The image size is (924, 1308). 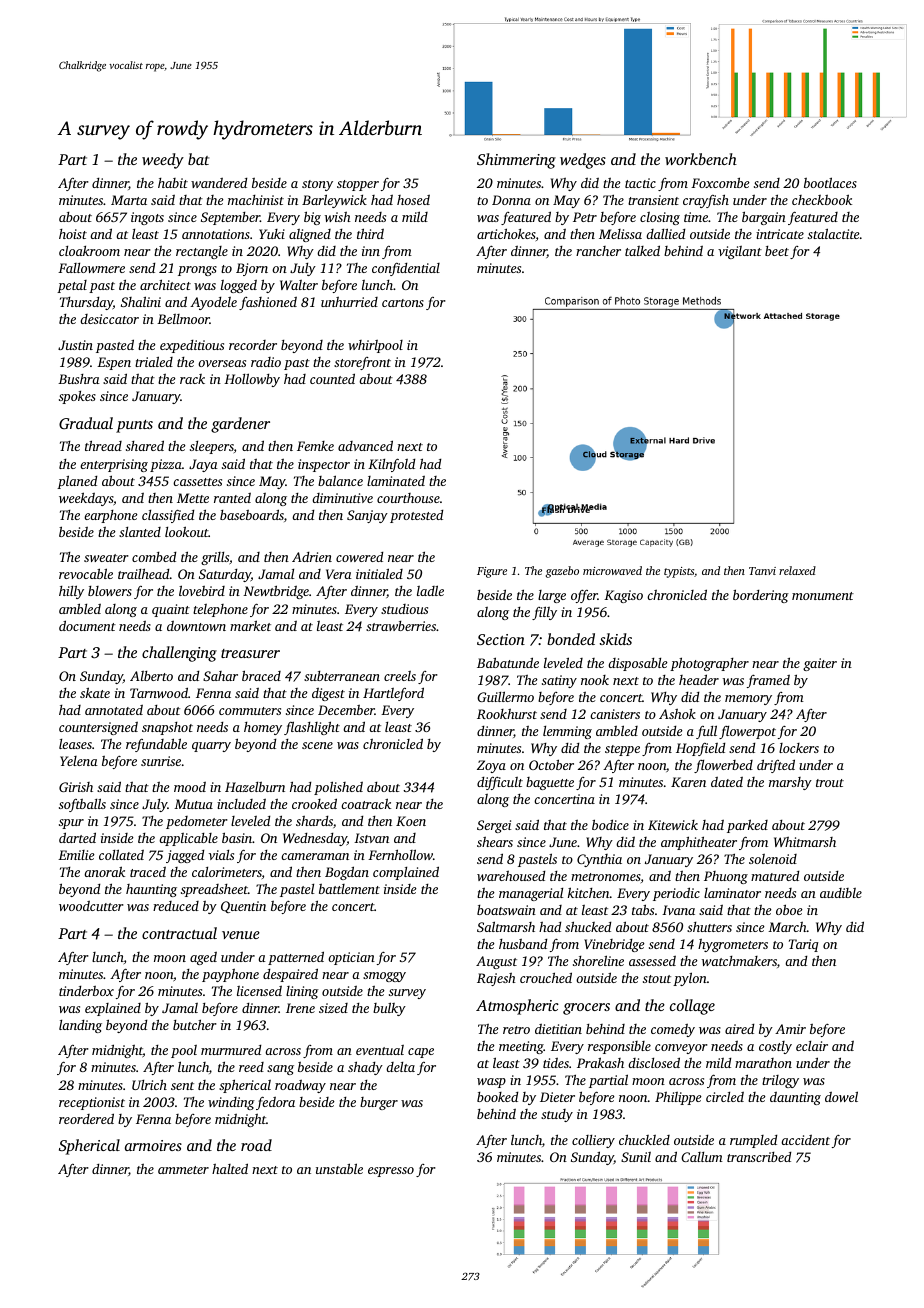 What do you see at coordinates (86, 991) in the screenshot?
I see `tinderbox` at bounding box center [86, 991].
